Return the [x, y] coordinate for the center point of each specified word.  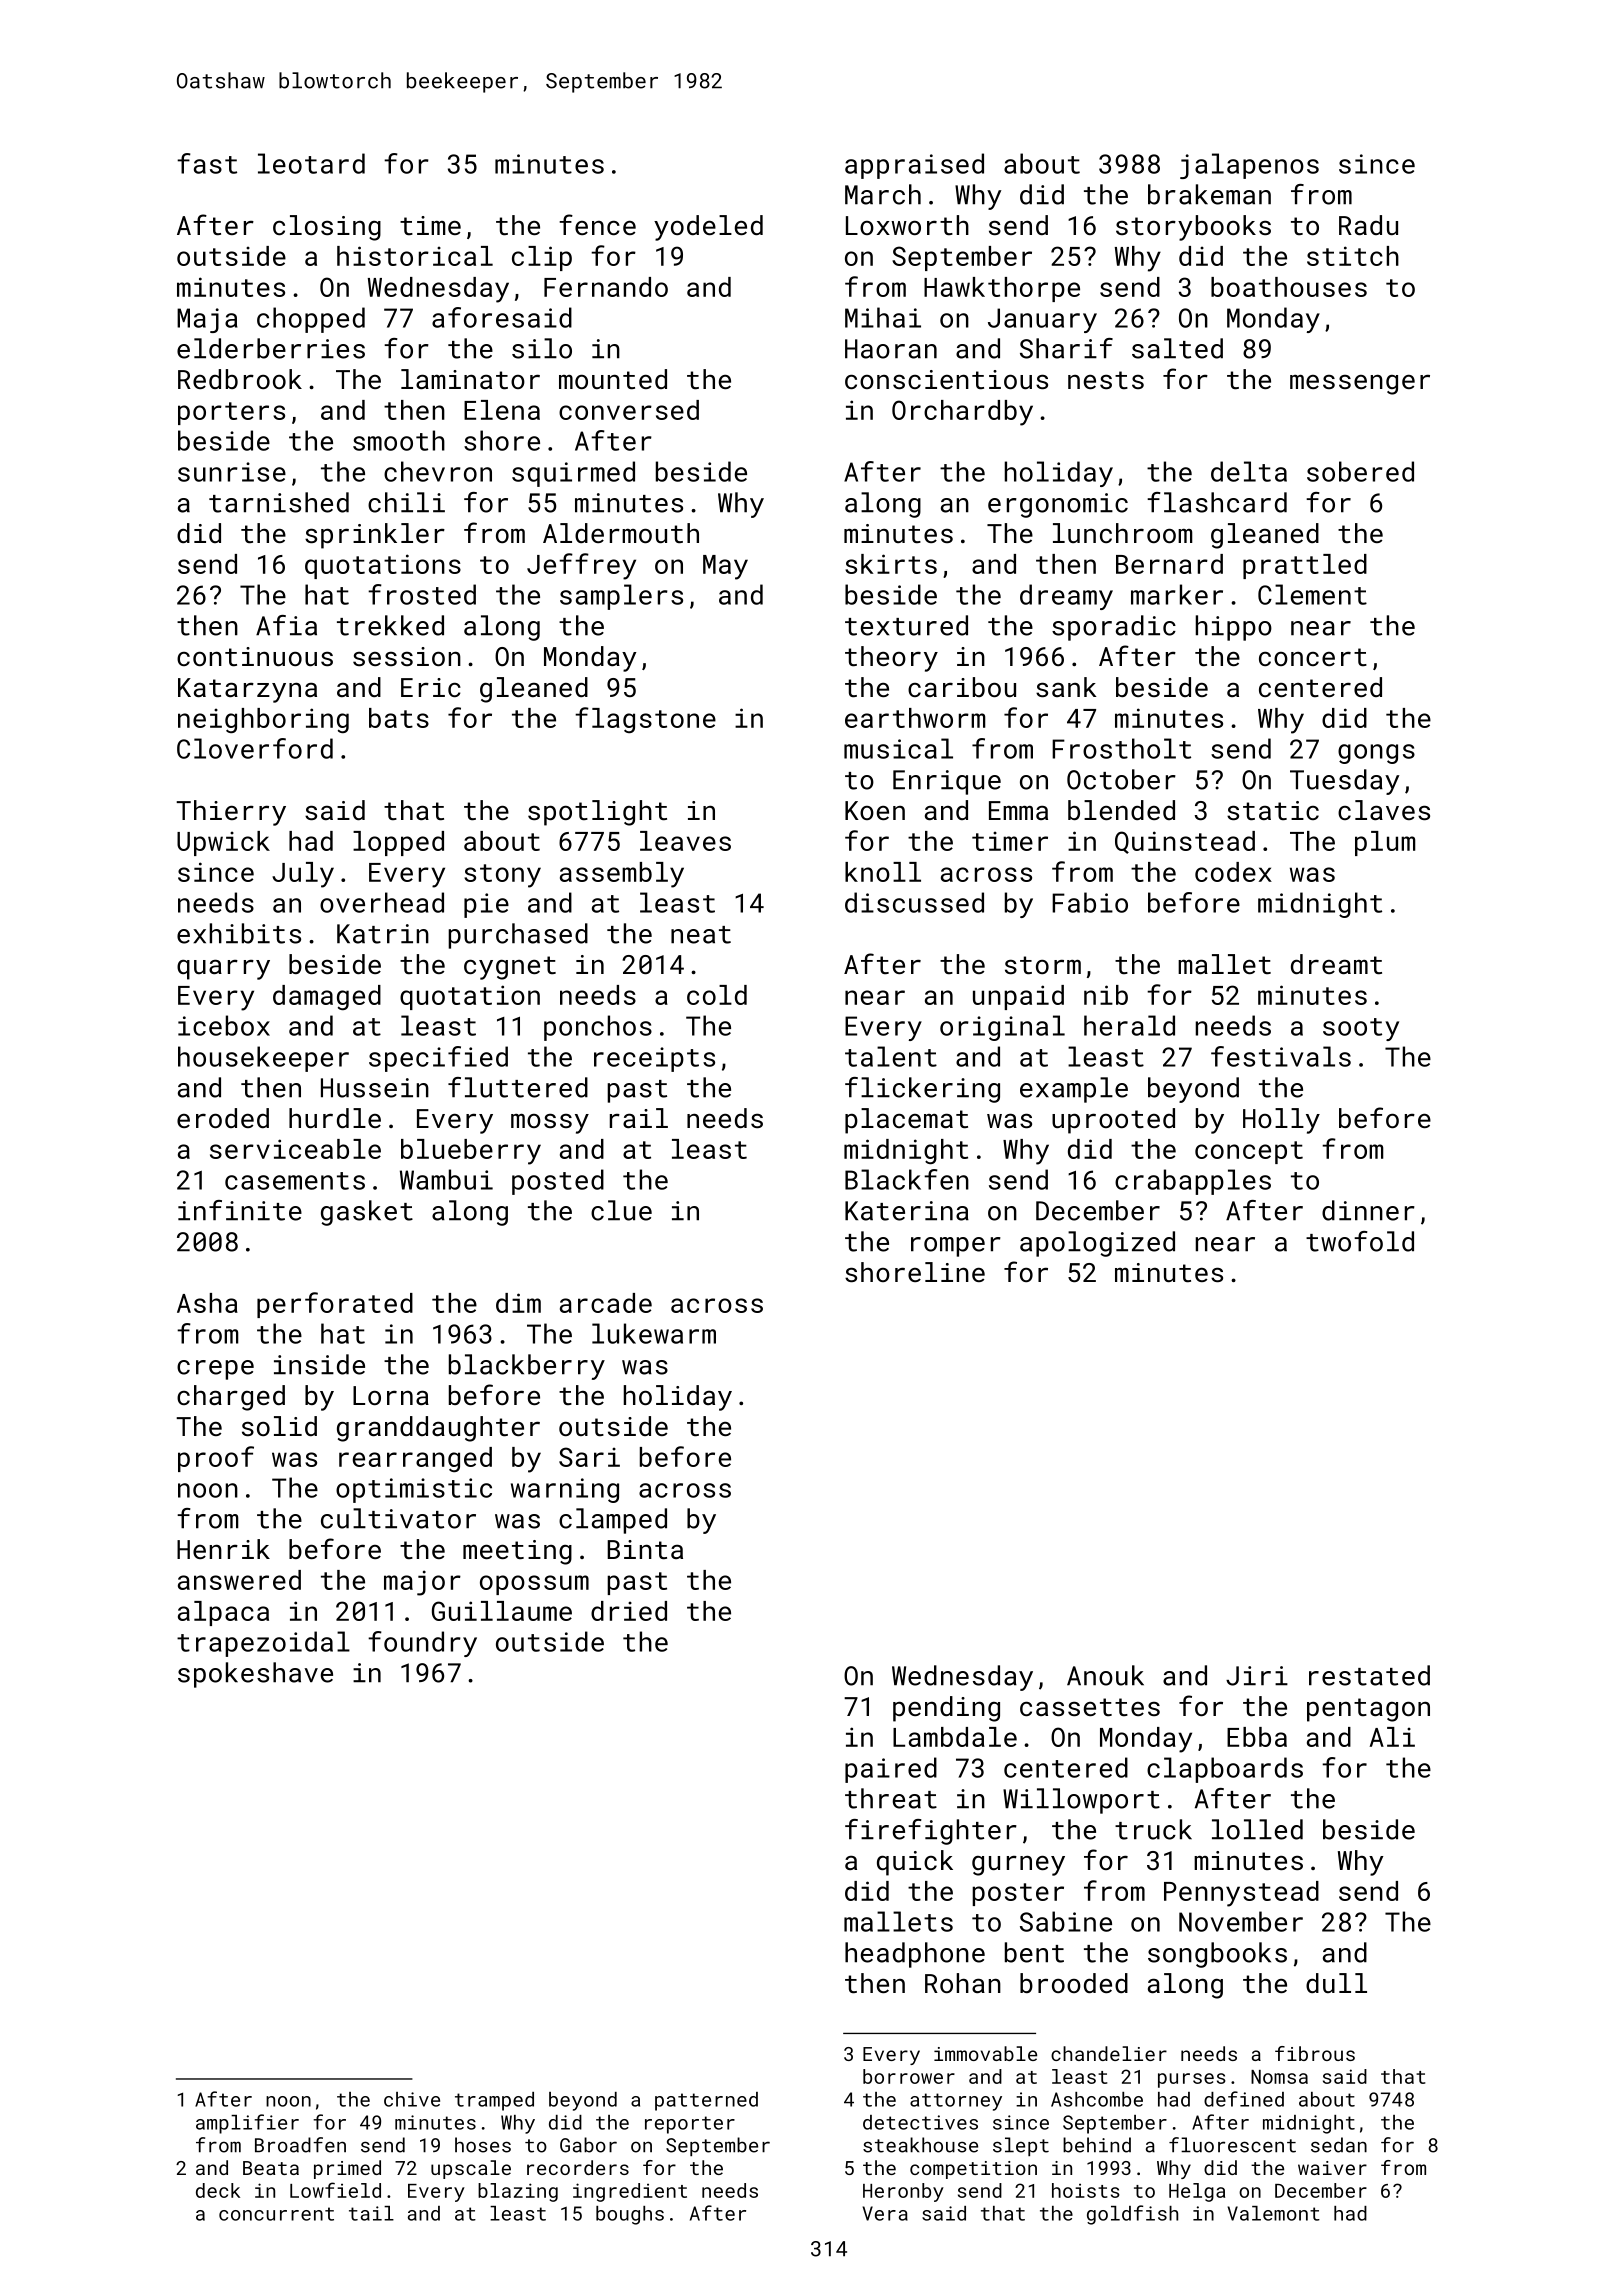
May [725, 567]
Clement [1312, 594]
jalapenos [1249, 166]
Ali [1392, 1737]
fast [207, 163]
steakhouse [920, 2145]
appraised [914, 166]
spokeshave [255, 1675]
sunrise [232, 472]
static [1273, 811]
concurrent [276, 2214]
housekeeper [263, 1059]
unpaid [1018, 997]
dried [629, 1611]
